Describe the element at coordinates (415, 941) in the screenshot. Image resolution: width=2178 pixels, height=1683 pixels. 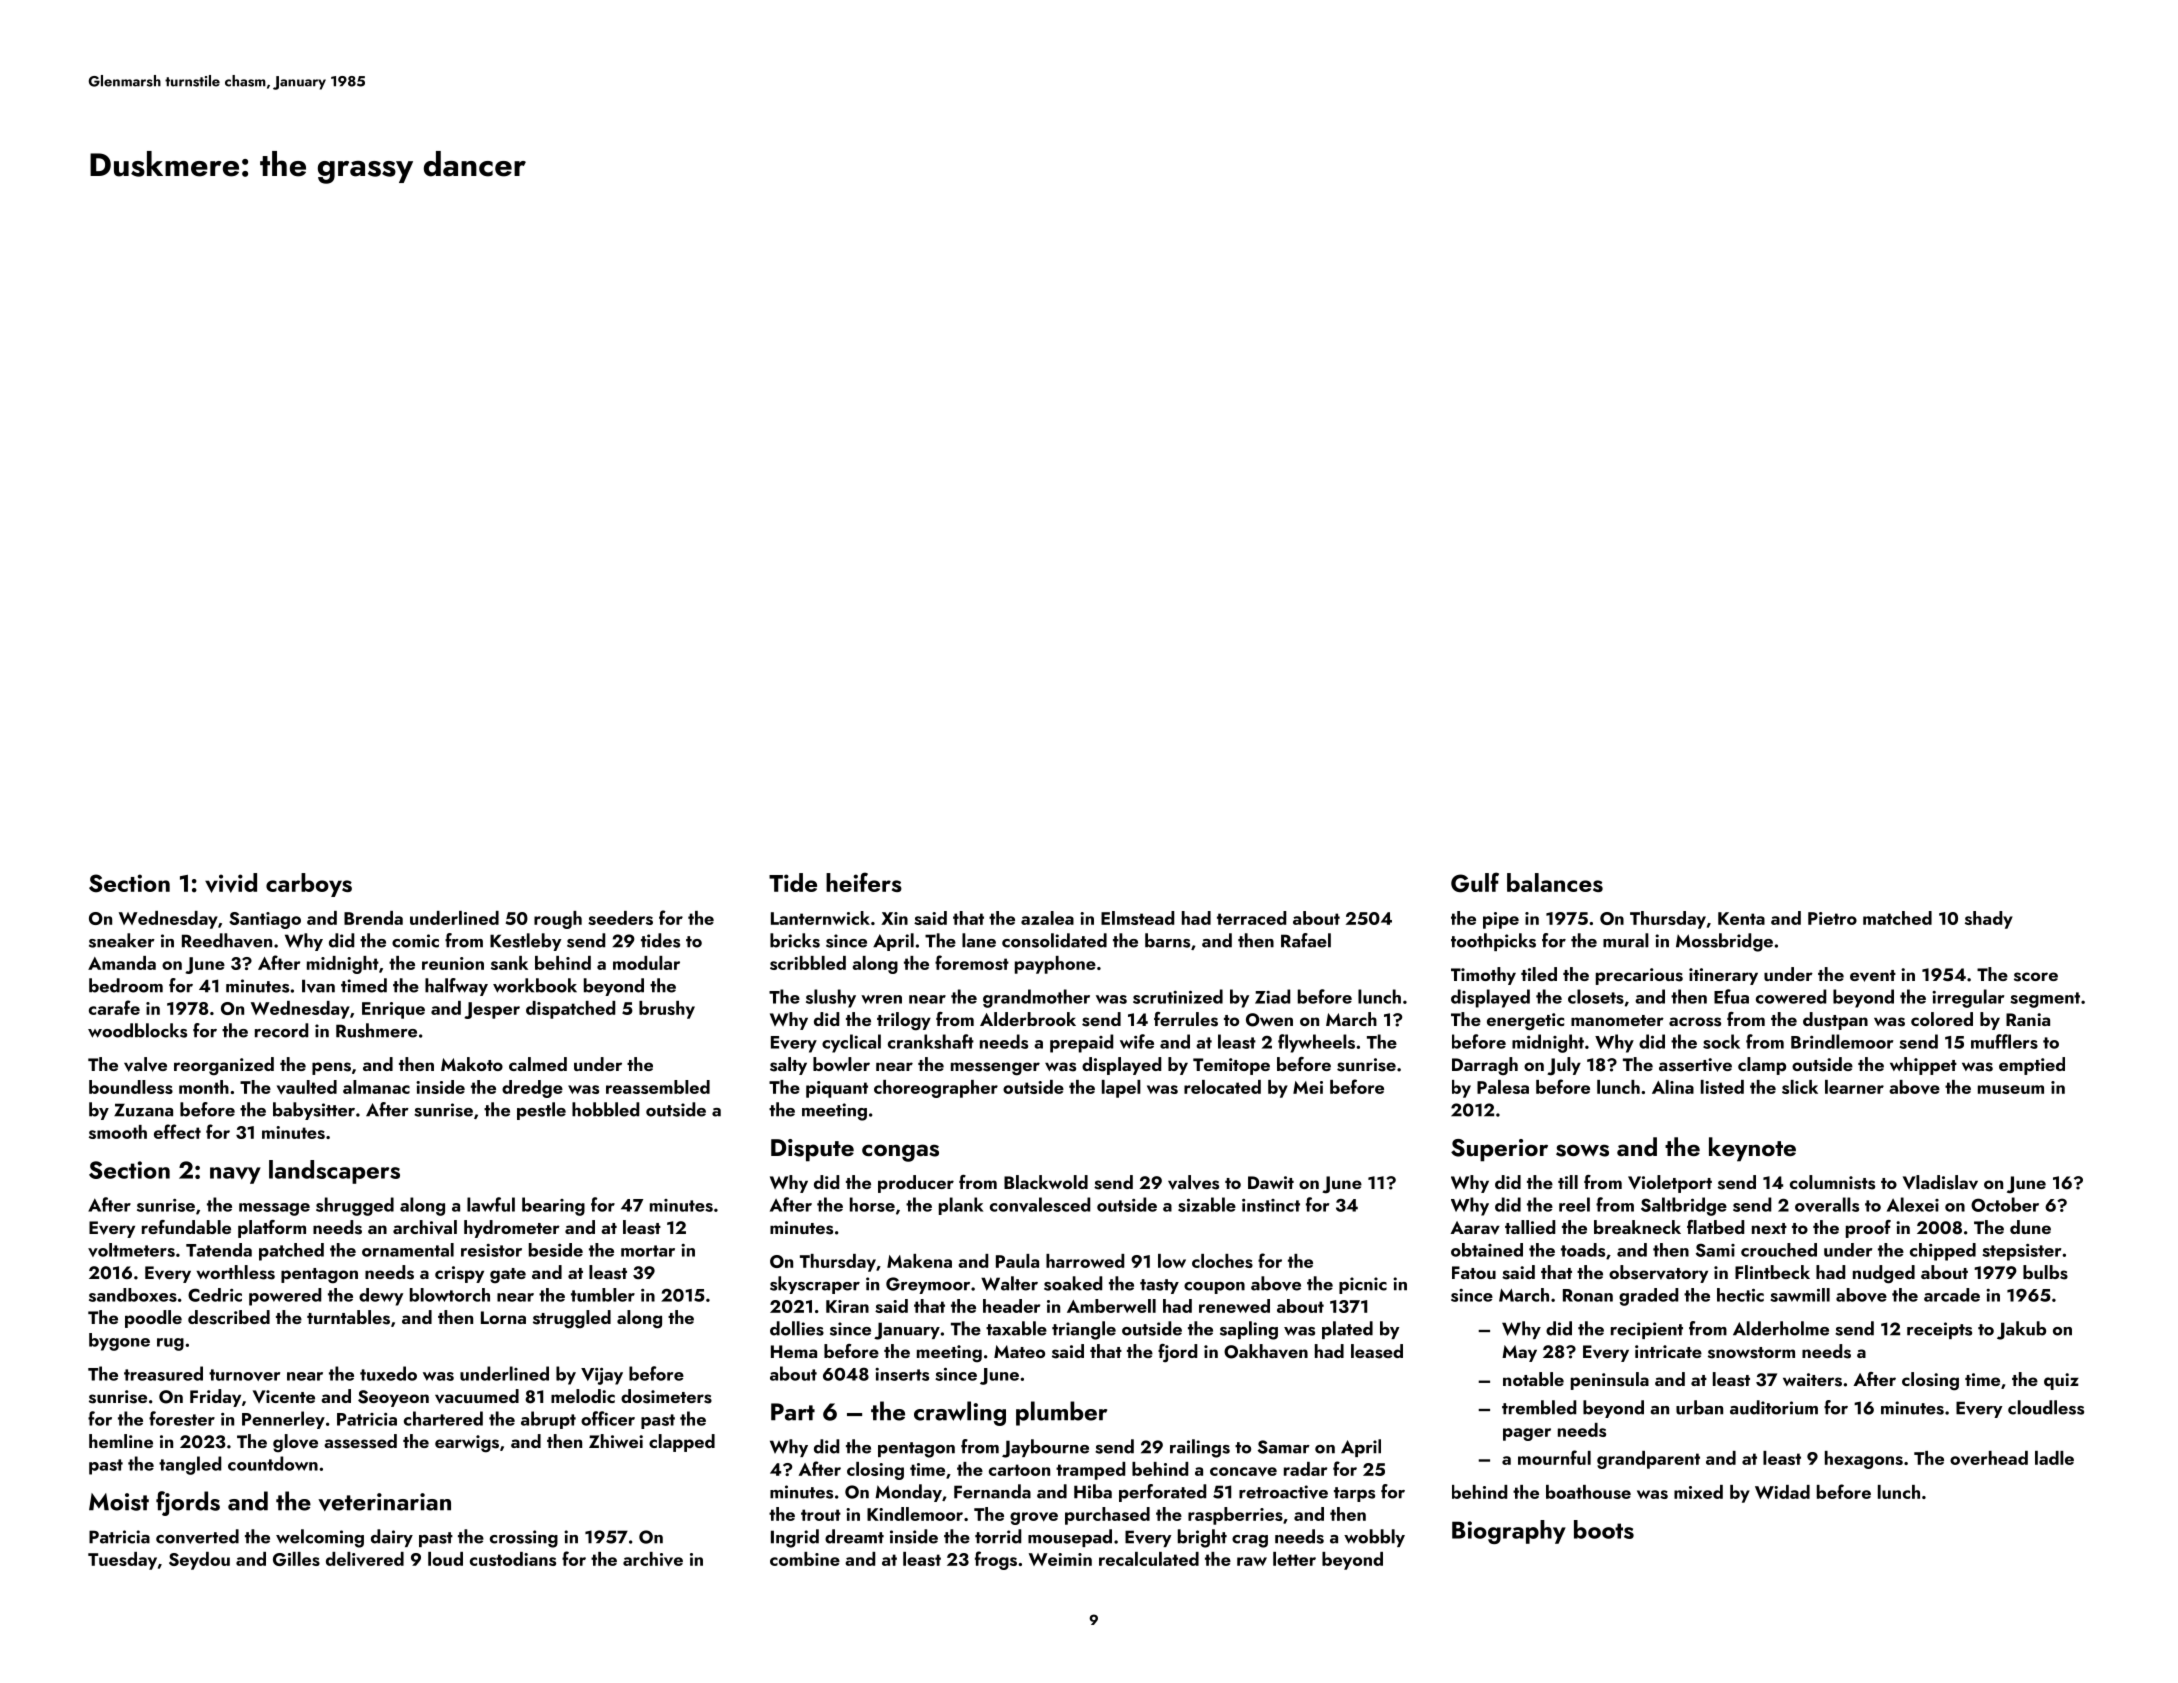
I see `comic` at that location.
